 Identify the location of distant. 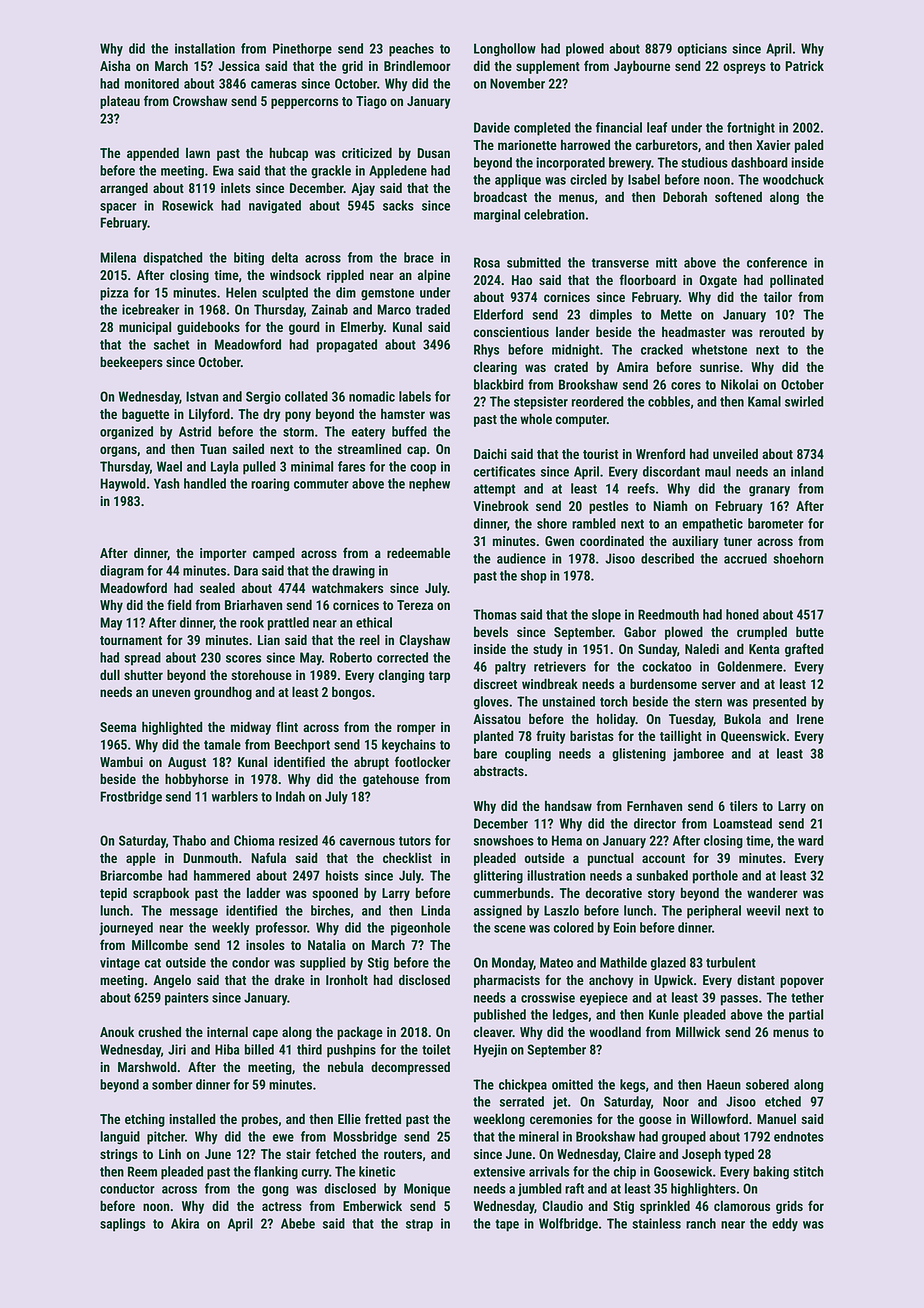
(756, 979).
